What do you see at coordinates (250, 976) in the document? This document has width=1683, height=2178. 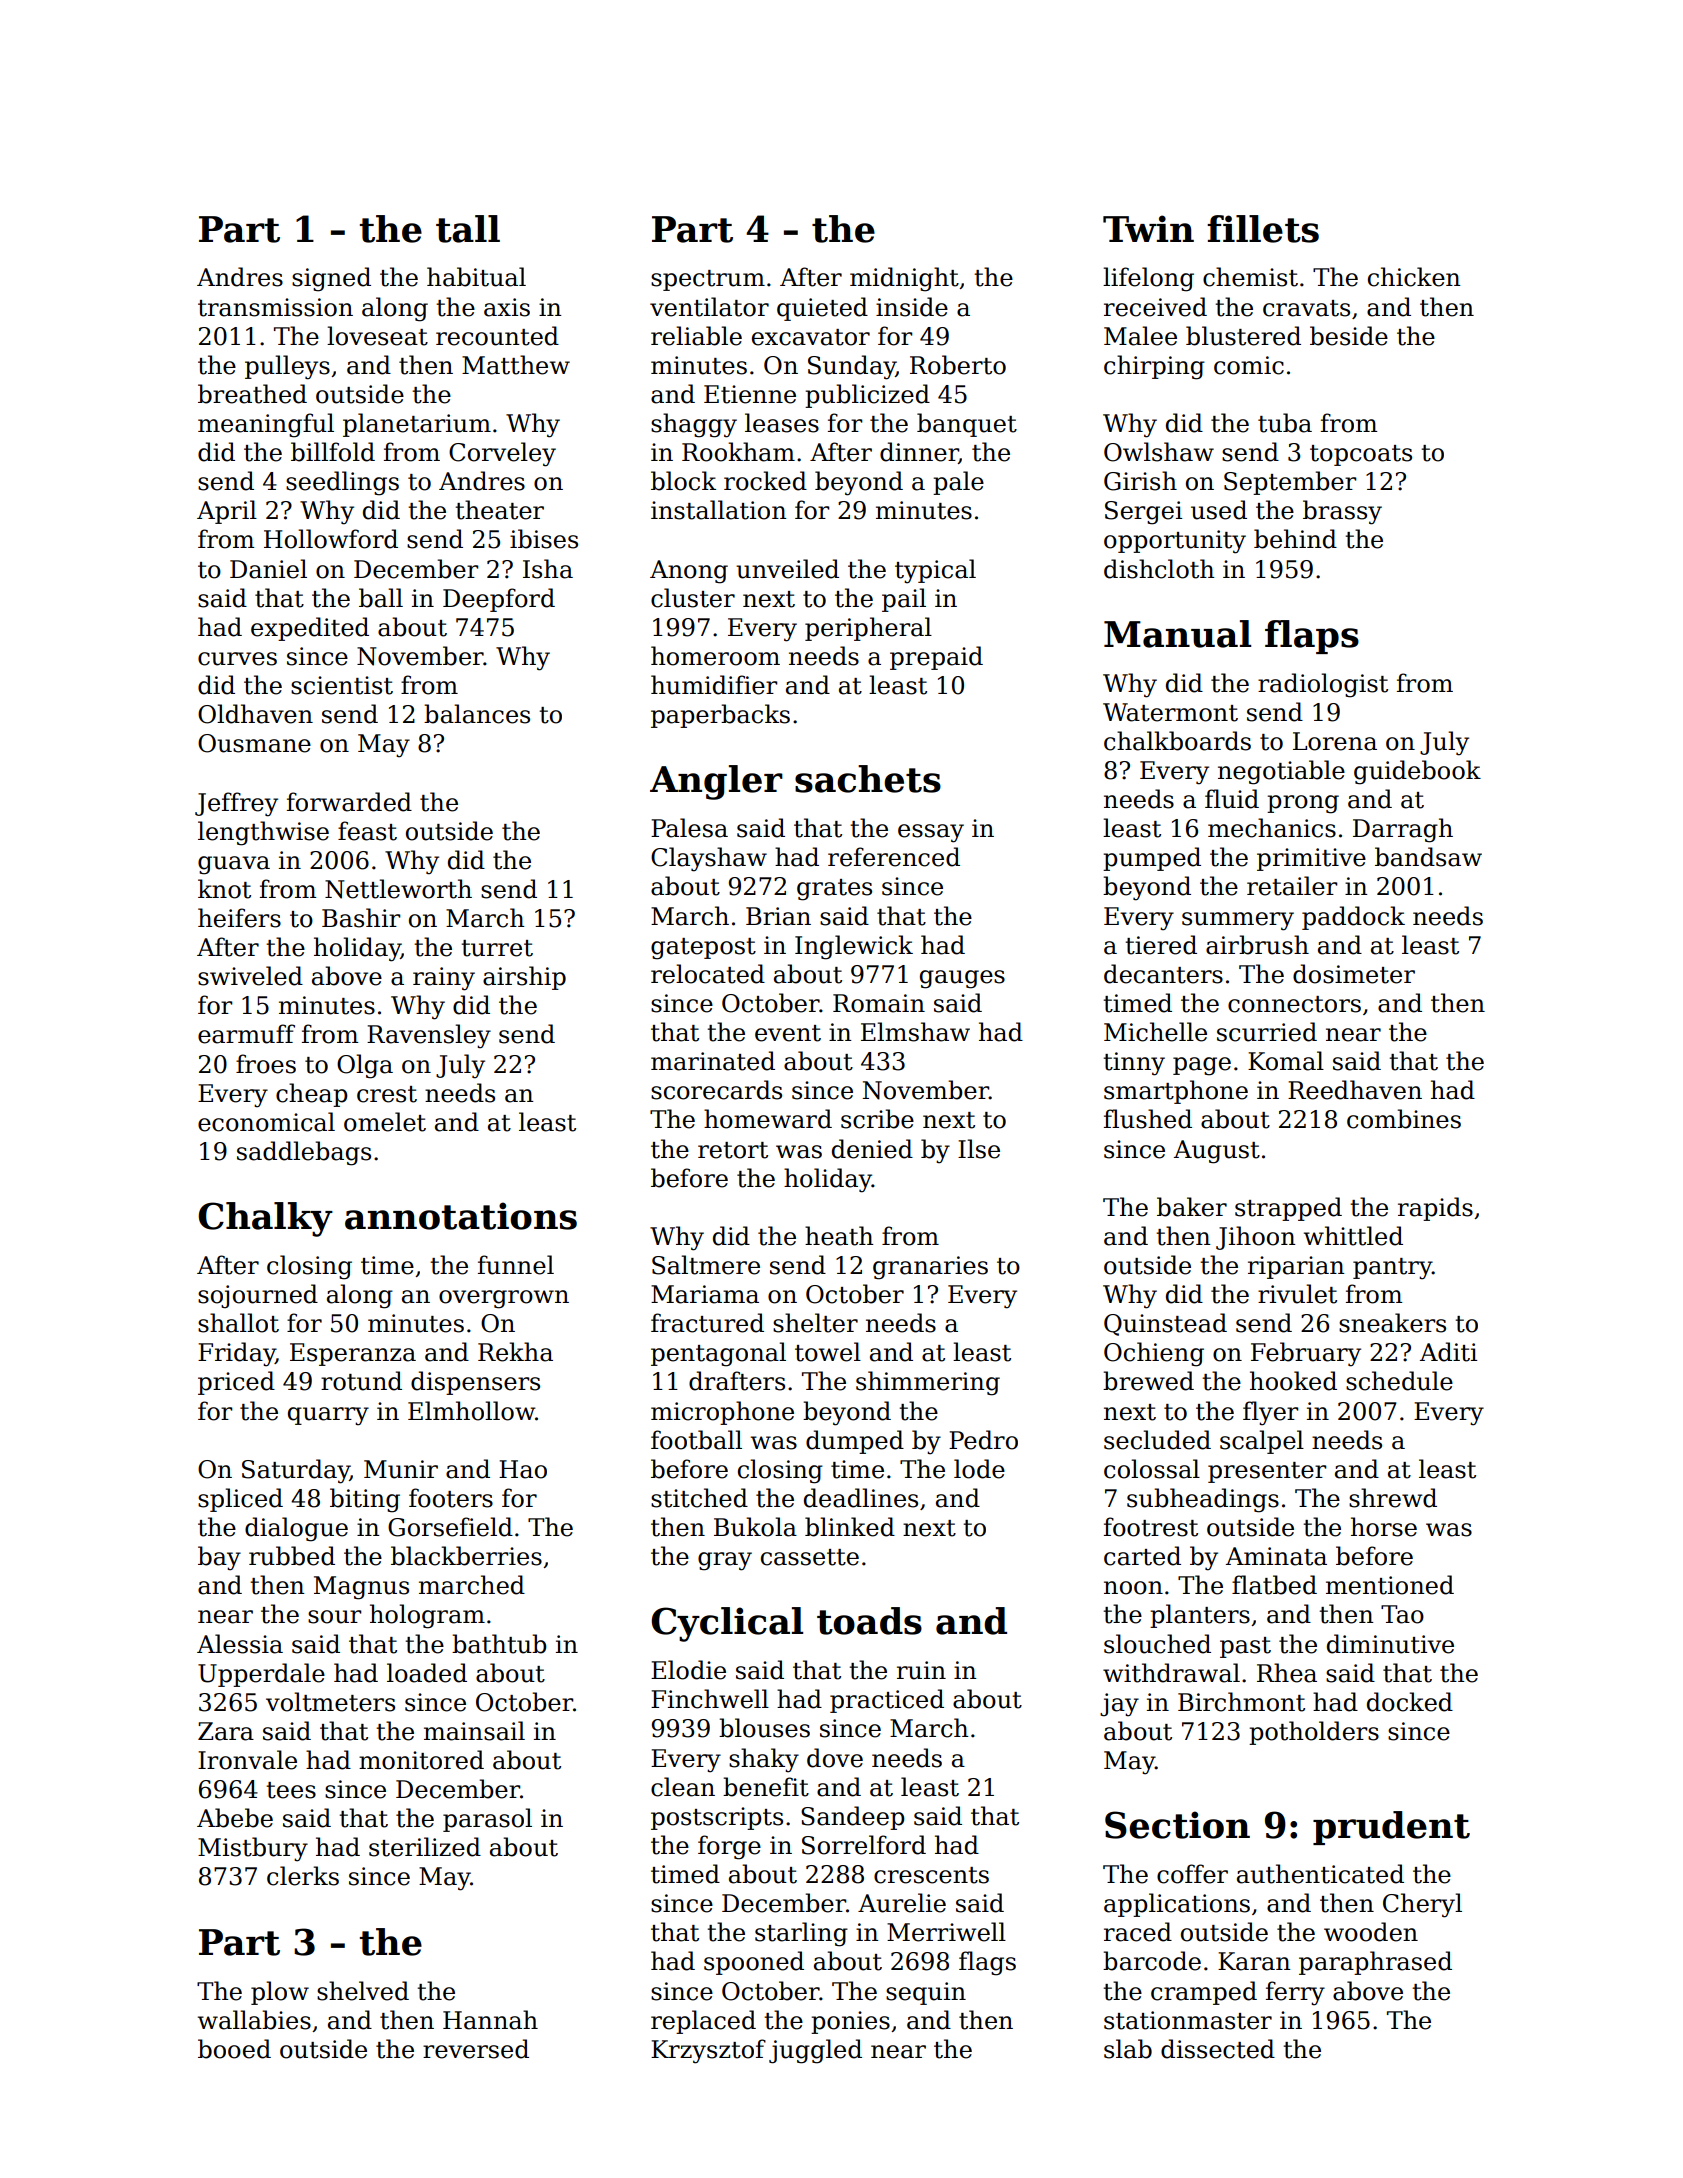 I see `swiveled` at bounding box center [250, 976].
